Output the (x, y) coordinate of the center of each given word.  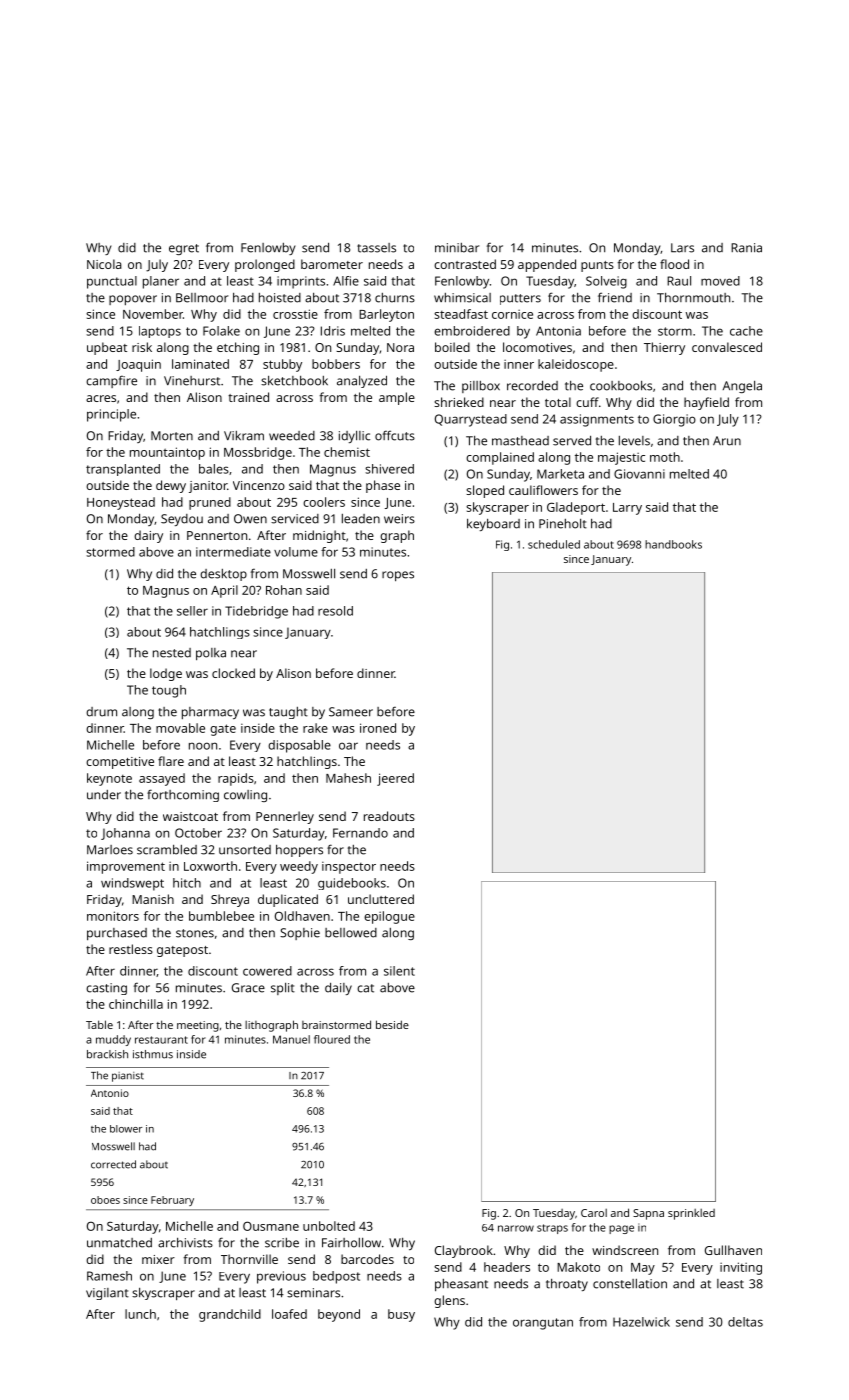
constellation (630, 1284)
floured (332, 1039)
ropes (398, 576)
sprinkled (691, 1214)
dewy (171, 486)
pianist (128, 1077)
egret (184, 249)
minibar (457, 248)
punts (597, 266)
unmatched (119, 1243)
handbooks (673, 544)
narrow (516, 1228)
